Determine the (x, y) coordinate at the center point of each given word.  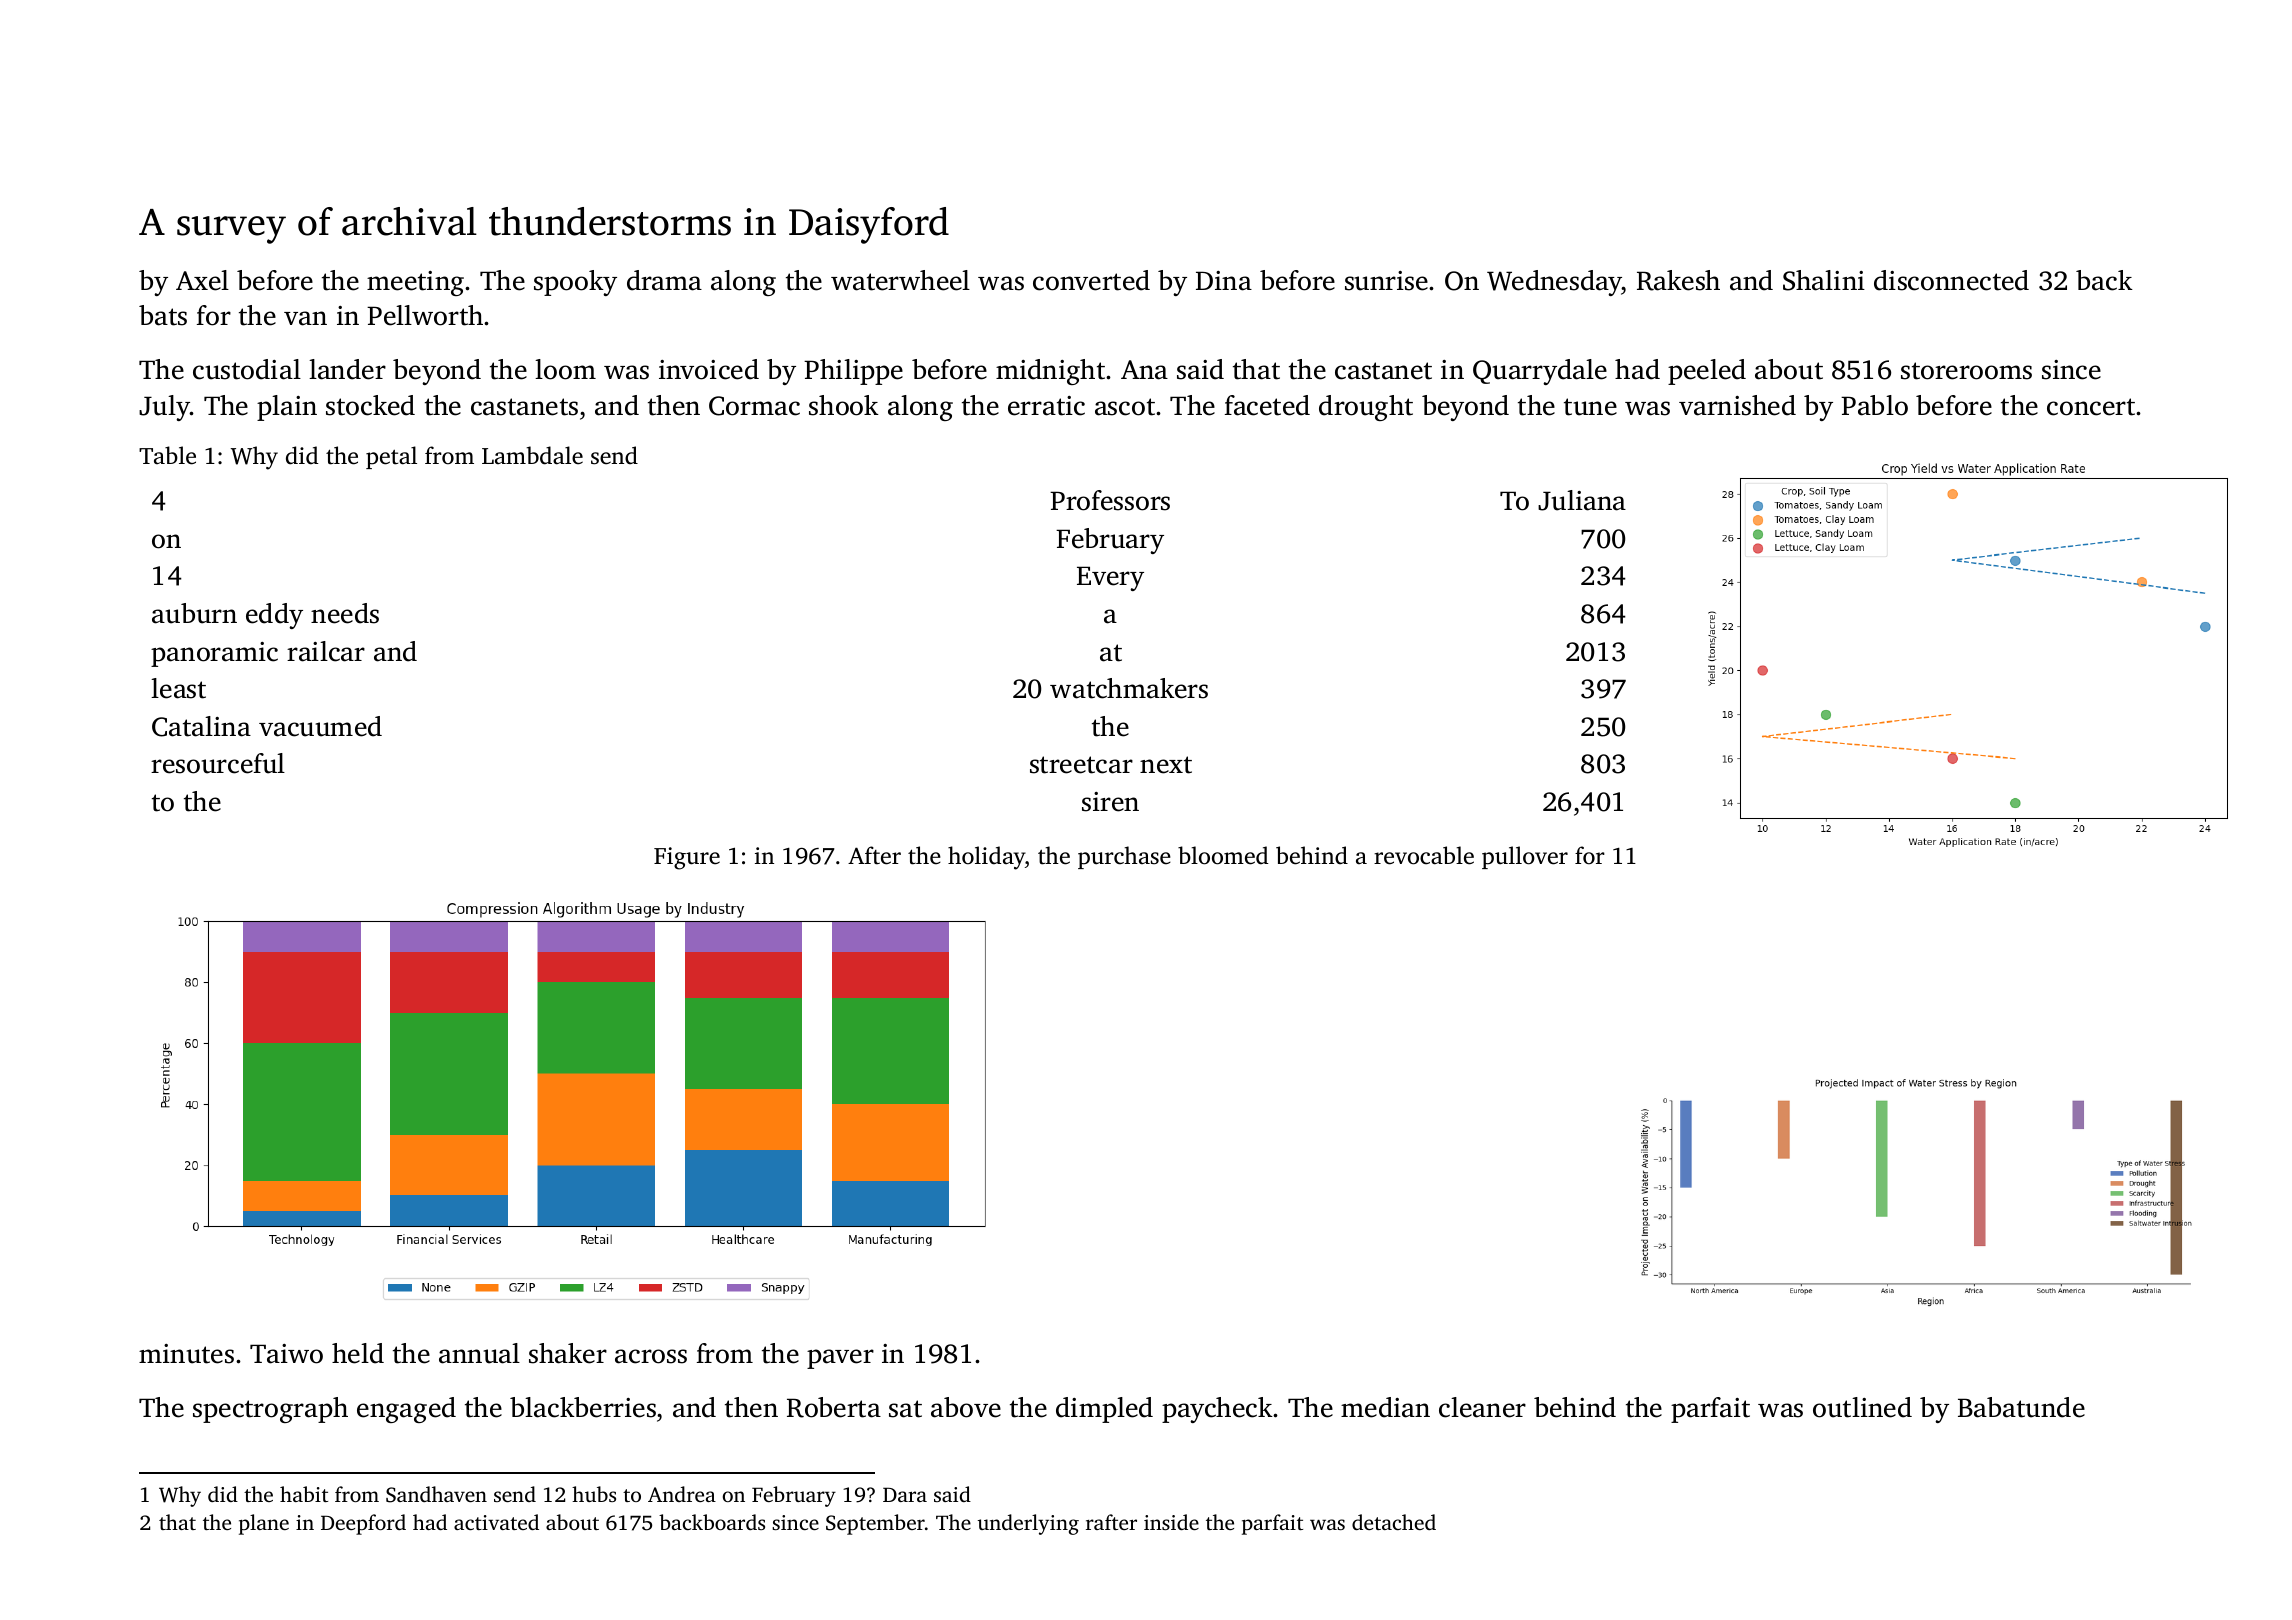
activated (496, 1522)
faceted (1267, 405)
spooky (575, 283)
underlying (1028, 1524)
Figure (687, 858)
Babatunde (2021, 1407)
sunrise (1386, 281)
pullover (1525, 857)
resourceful (218, 763)
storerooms (1966, 371)
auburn (194, 613)
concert (2091, 407)
